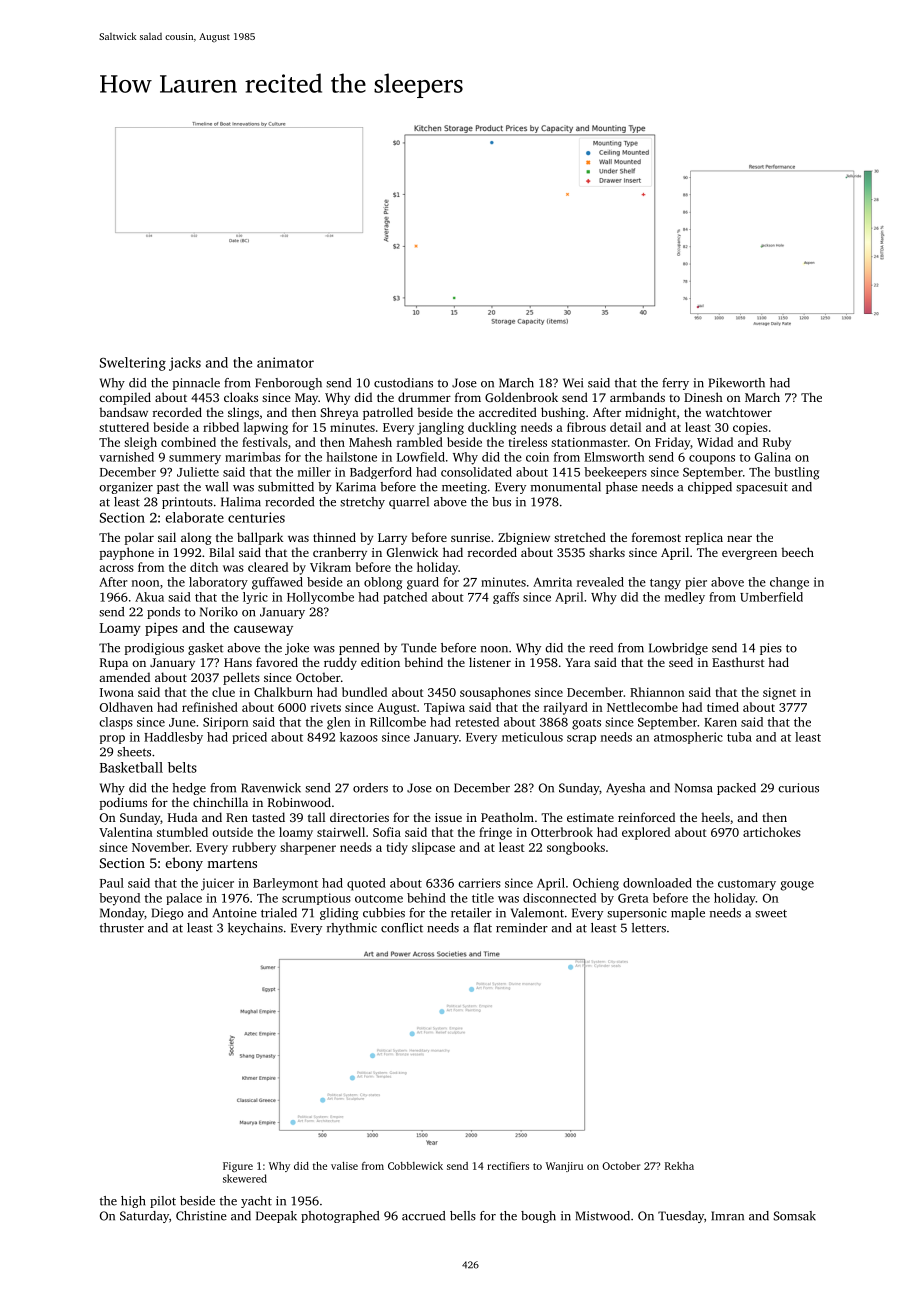  I want to click on quarrel, so click(409, 503).
